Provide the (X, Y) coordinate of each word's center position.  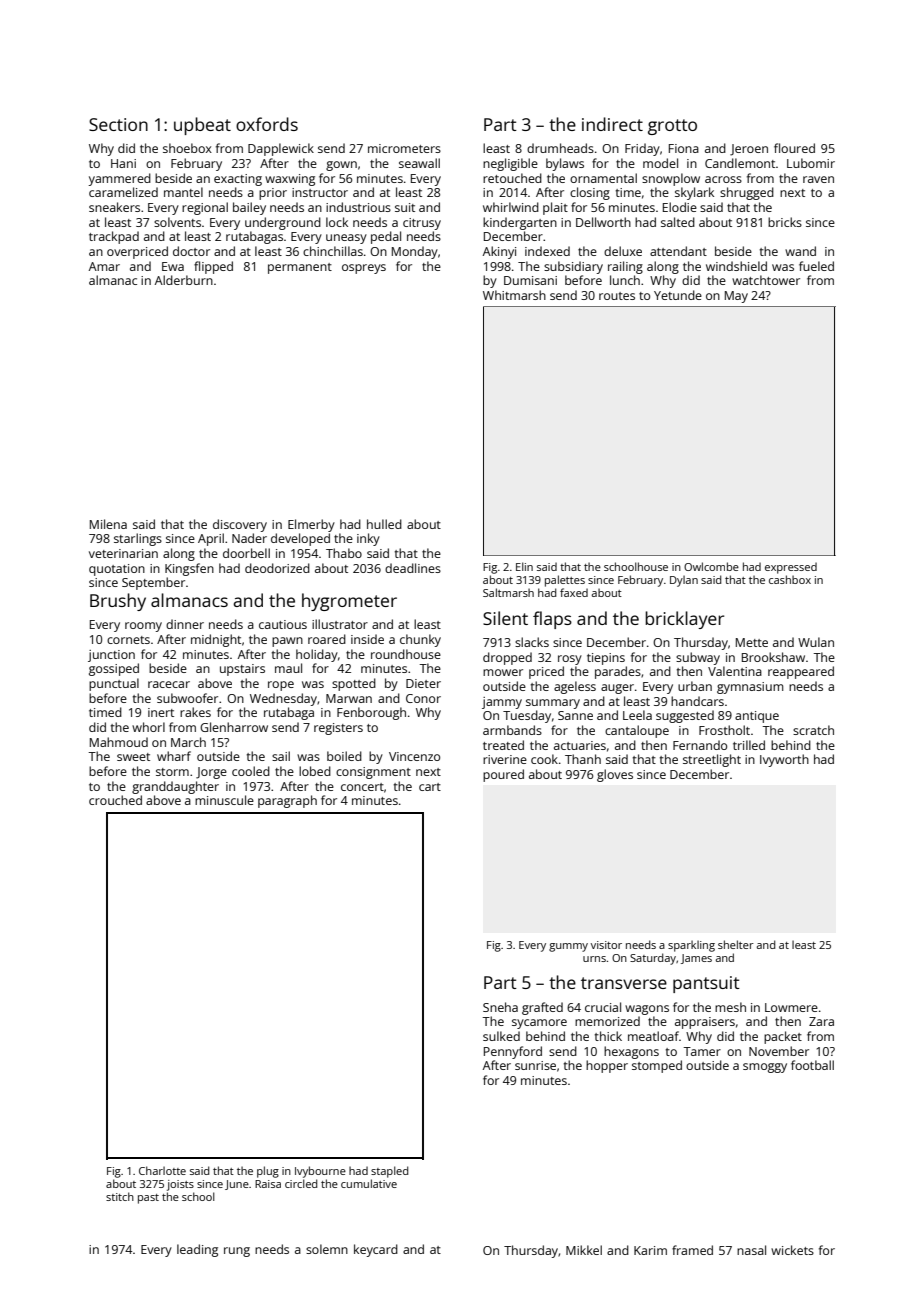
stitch (120, 1196)
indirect (612, 124)
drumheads (560, 148)
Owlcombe (711, 566)
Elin (524, 566)
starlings (138, 539)
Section (118, 124)
